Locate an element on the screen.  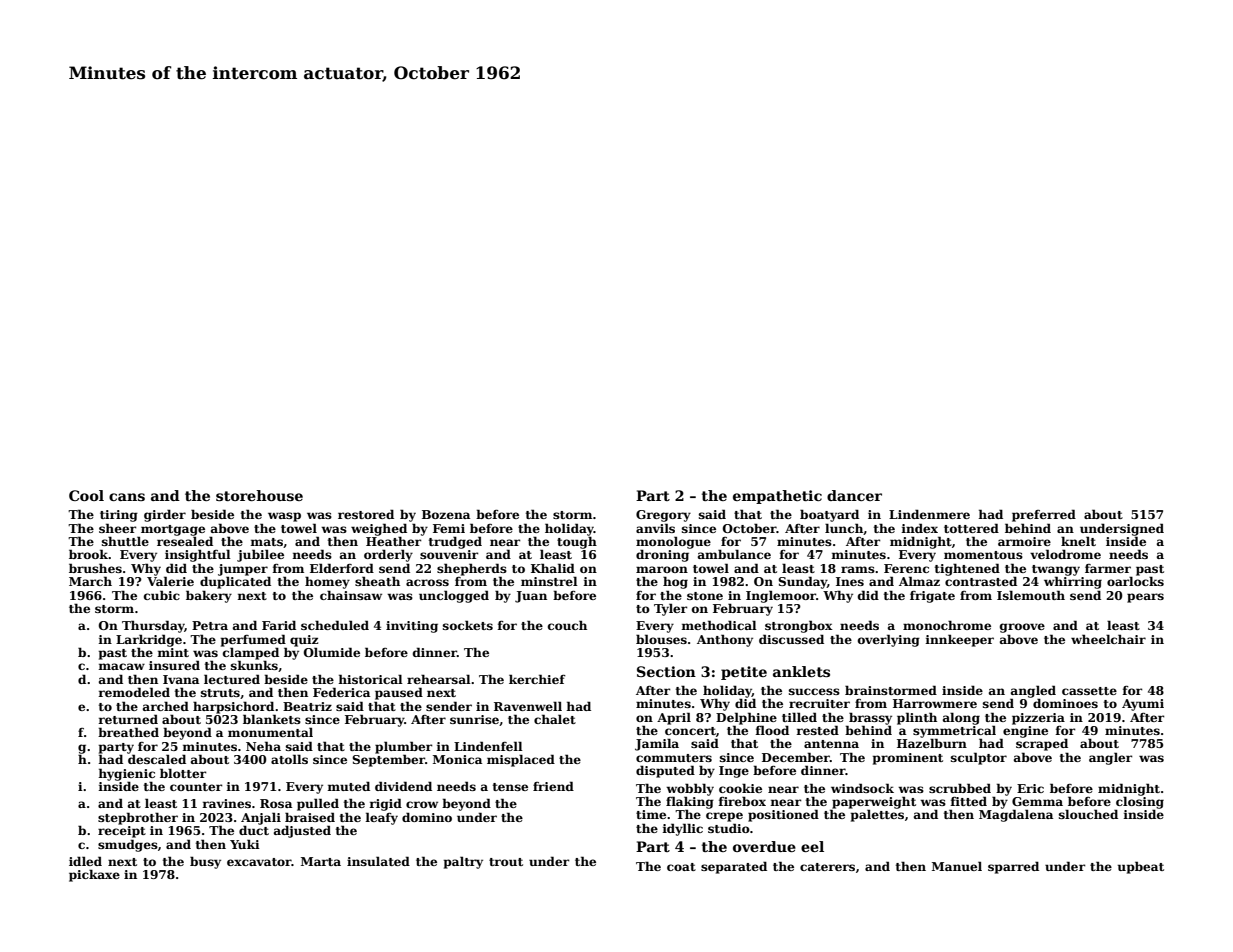
Thursday is located at coordinates (153, 626).
